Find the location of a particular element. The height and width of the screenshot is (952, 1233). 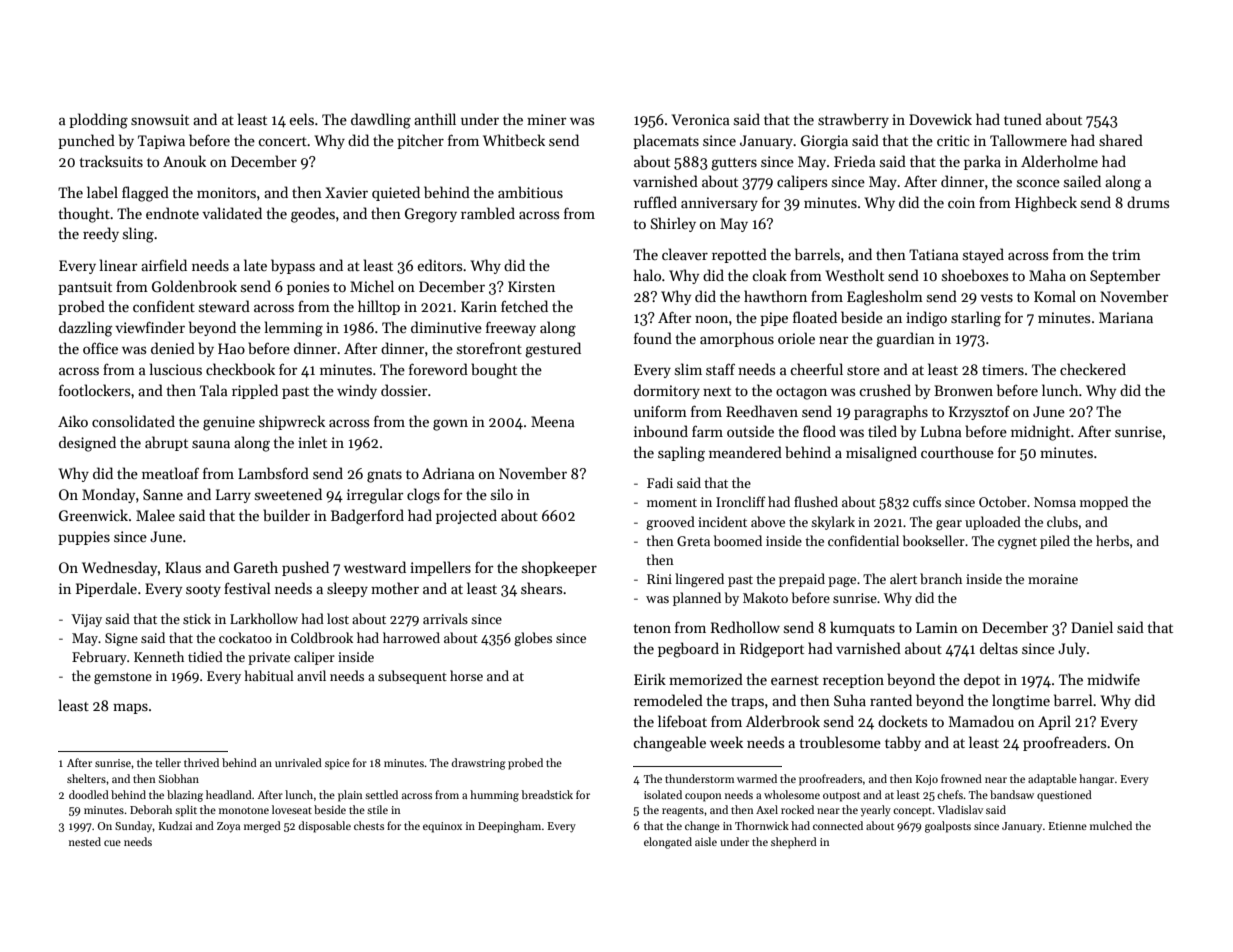

tenon is located at coordinates (652, 628).
